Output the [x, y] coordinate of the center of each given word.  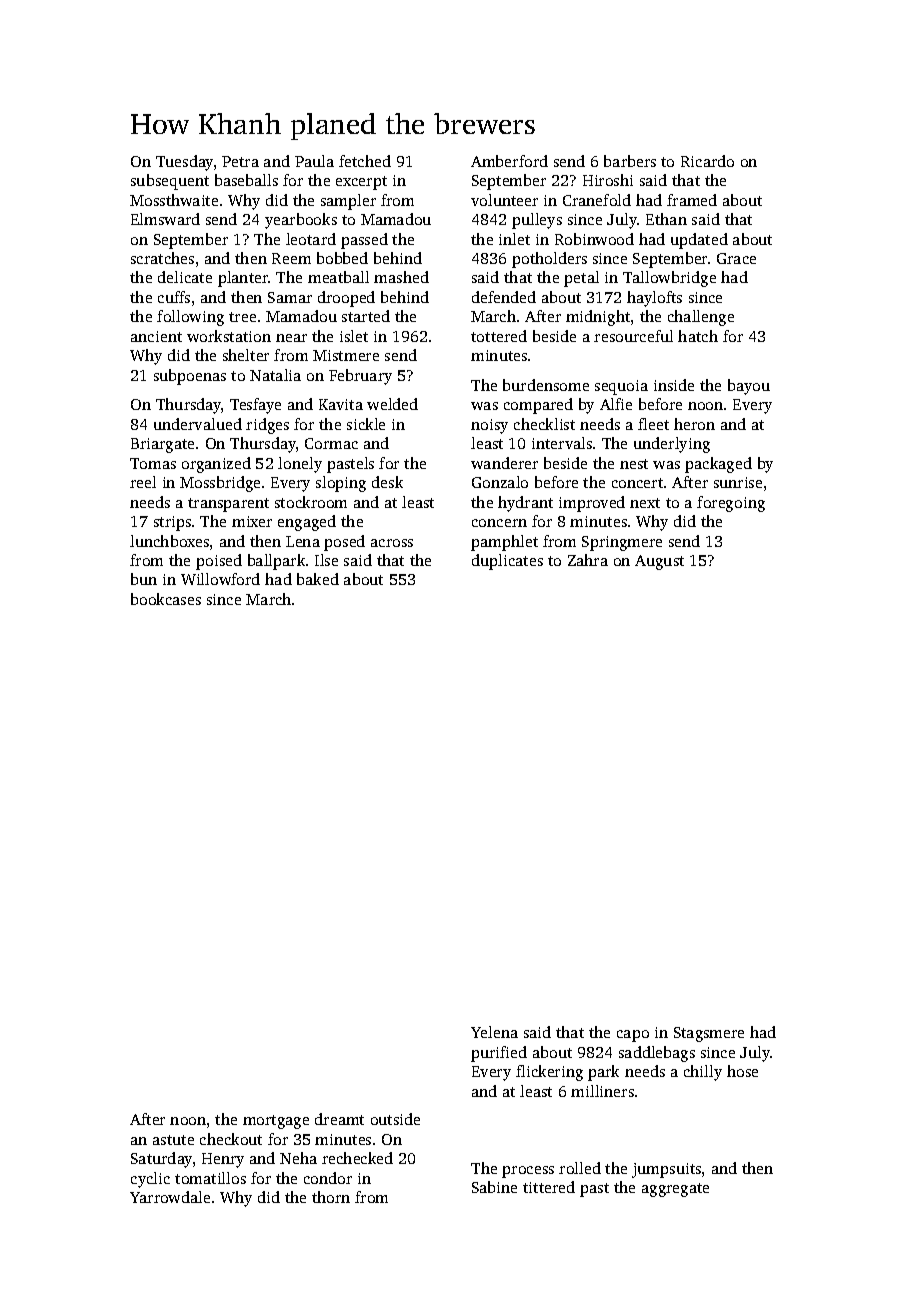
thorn [331, 1197]
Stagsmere [709, 1034]
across [392, 543]
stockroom [311, 502]
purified [499, 1054]
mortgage [276, 1122]
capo [633, 1036]
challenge [701, 318]
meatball [338, 277]
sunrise [738, 482]
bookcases [166, 599]
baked [318, 579]
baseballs [246, 180]
